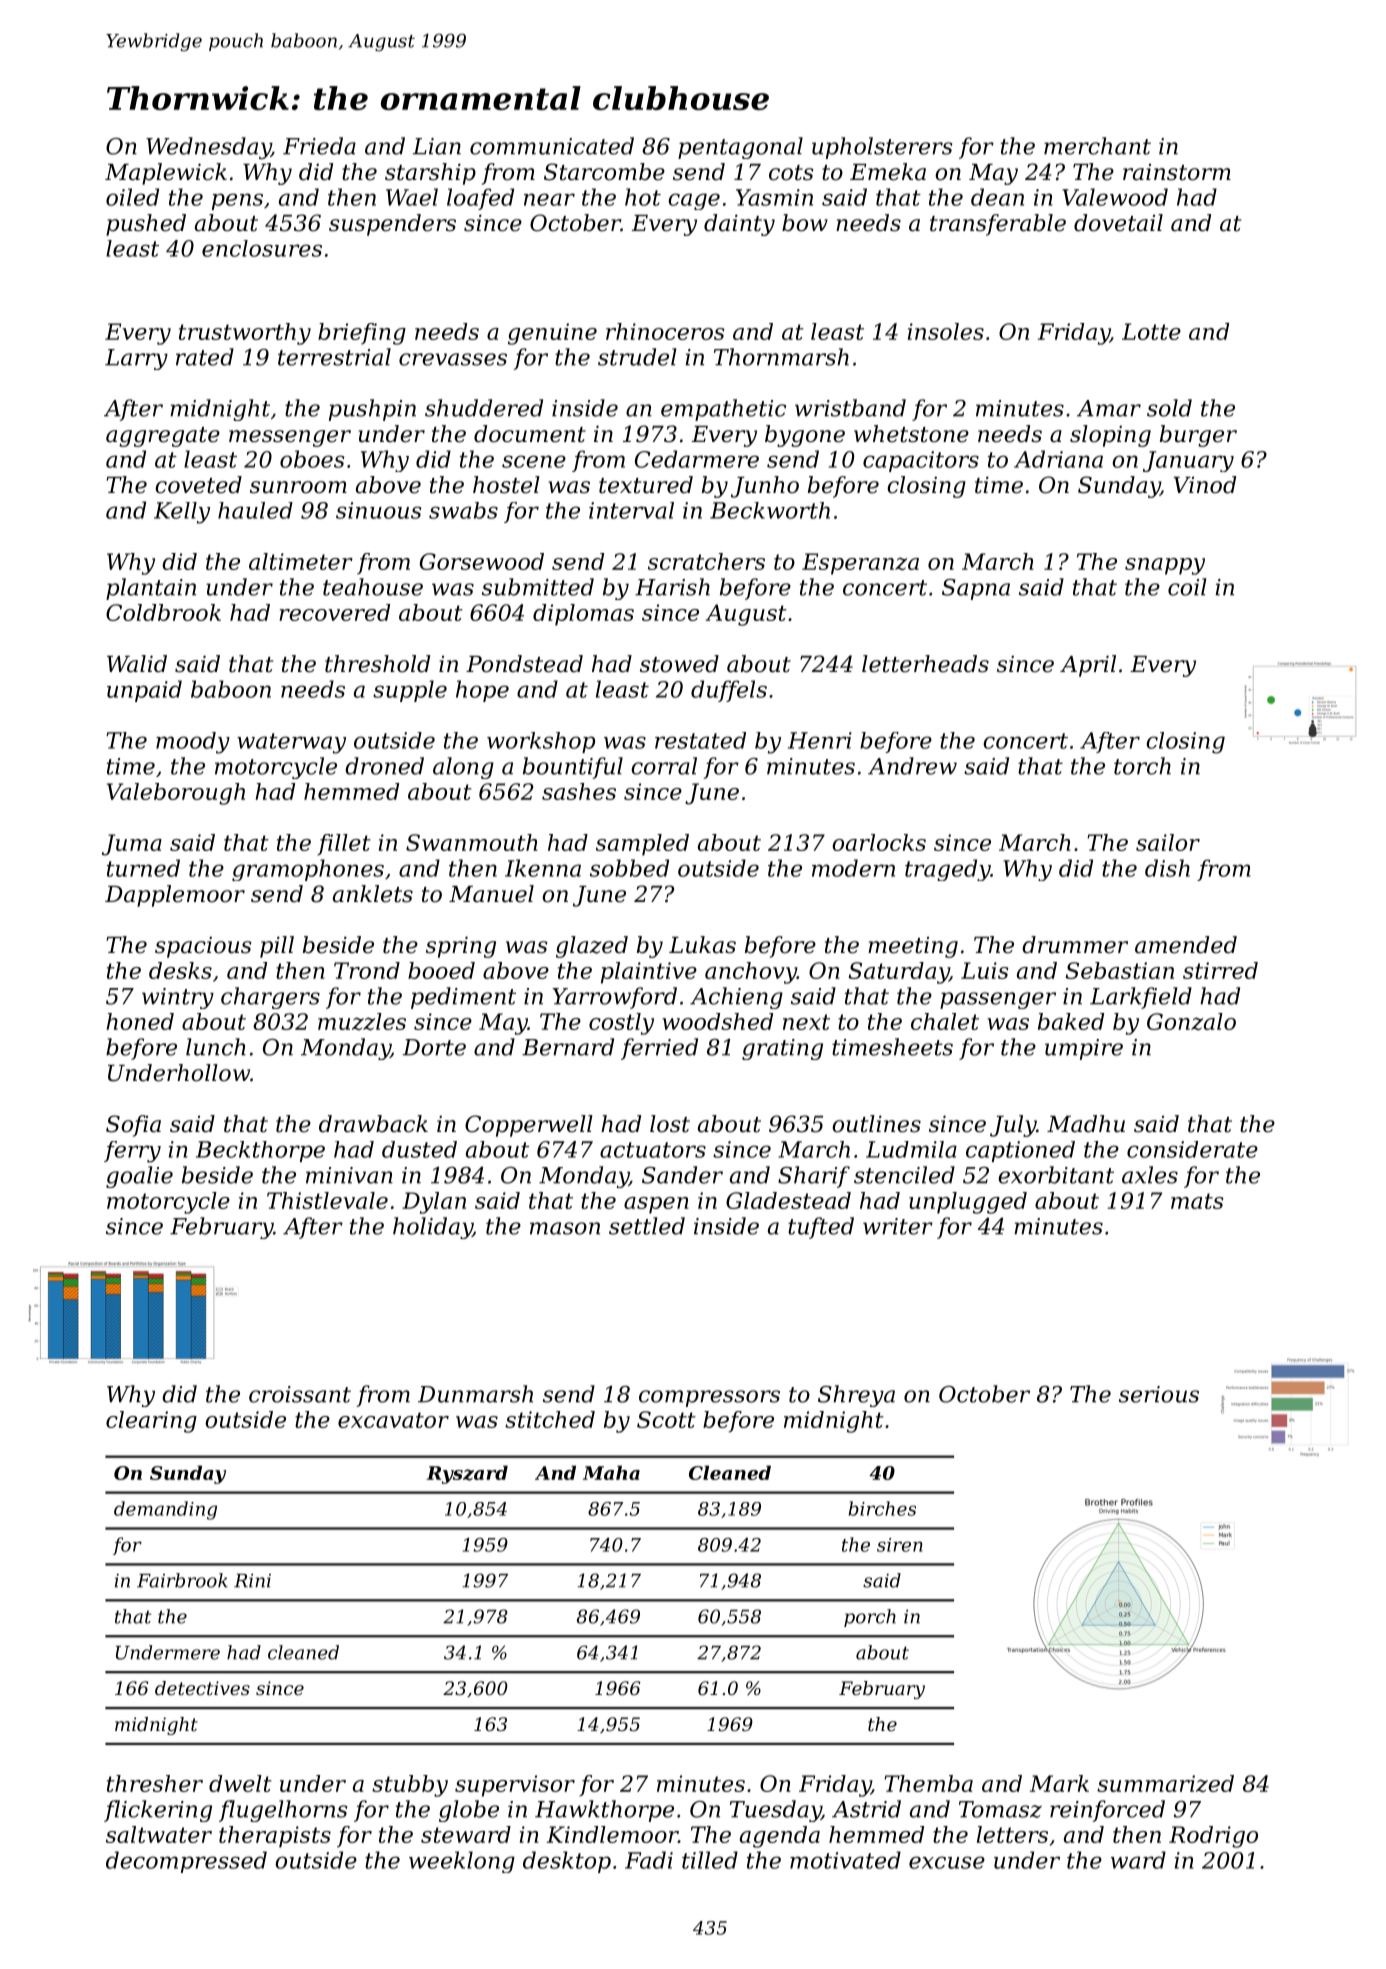  Describe the element at coordinates (552, 334) in the image. I see `genuine` at that location.
